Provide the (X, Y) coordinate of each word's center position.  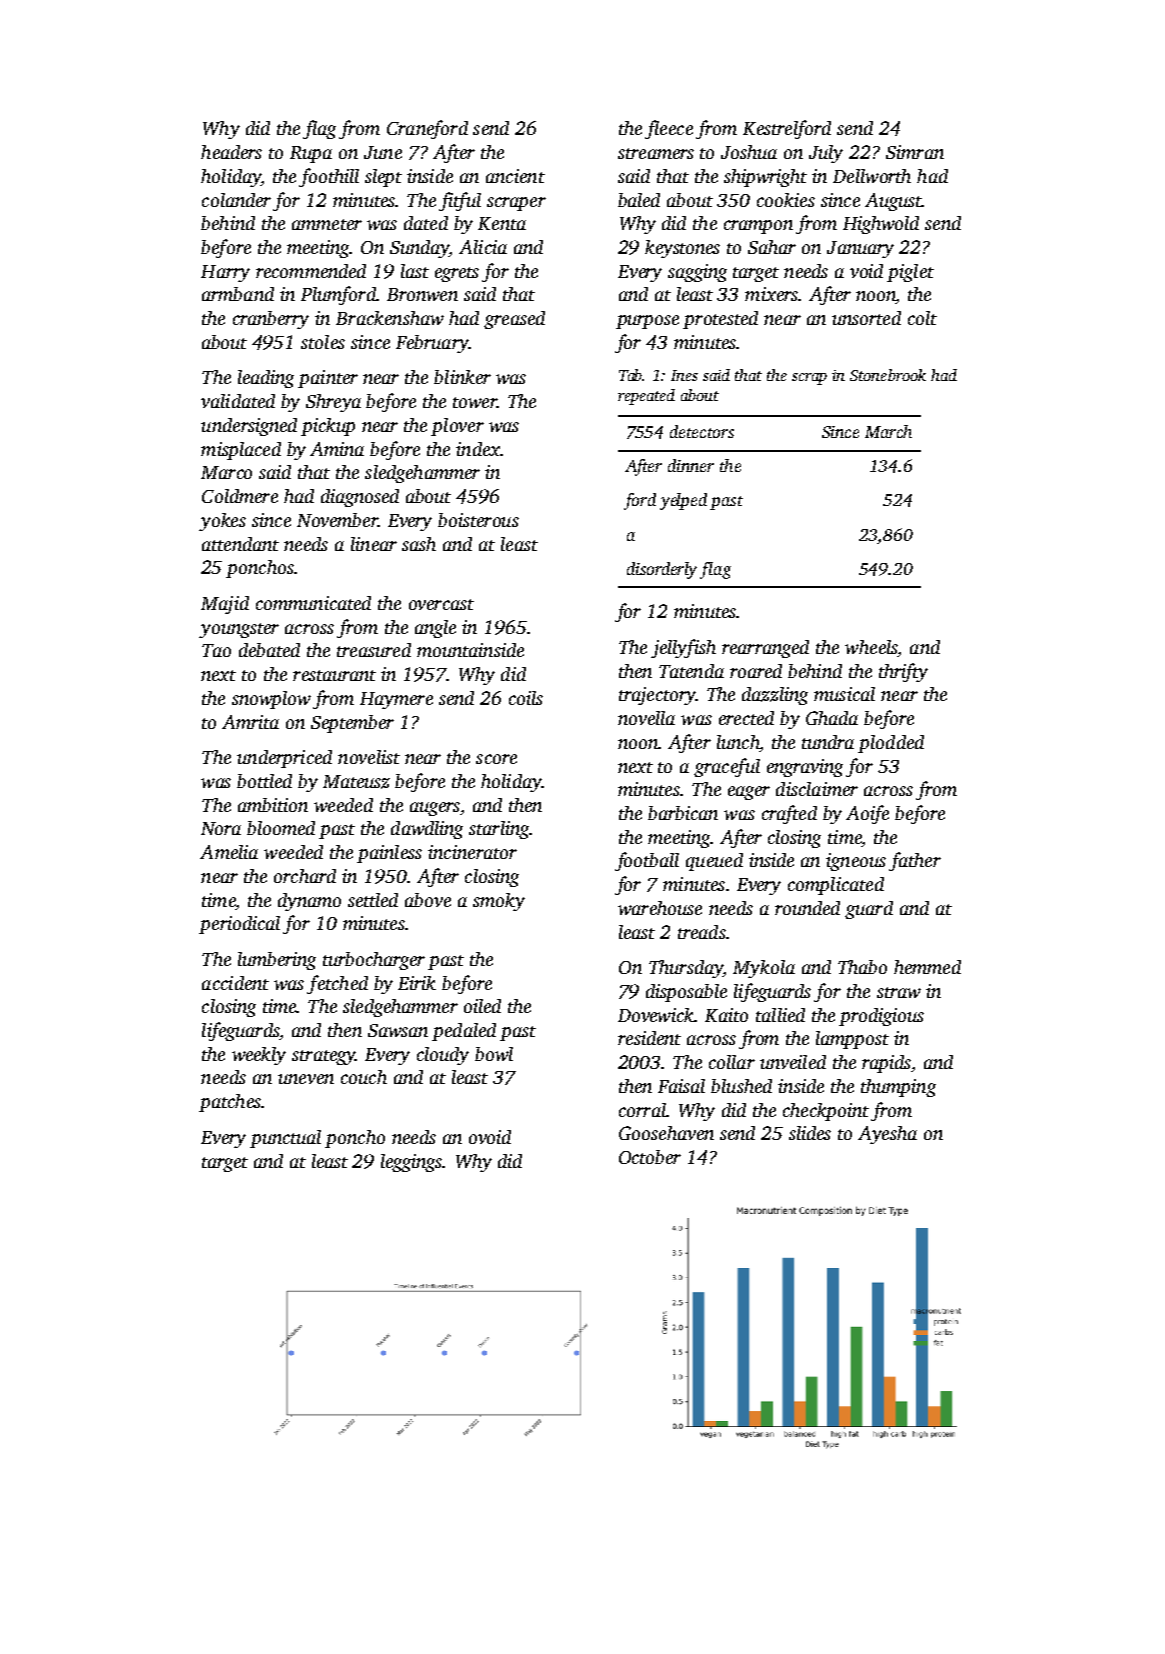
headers (231, 152)
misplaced (241, 451)
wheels (871, 648)
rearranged (765, 649)
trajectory (657, 696)
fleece (669, 129)
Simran (915, 152)
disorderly (662, 570)
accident (235, 983)
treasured (374, 650)
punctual (285, 1139)
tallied (780, 1015)
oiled (482, 1006)
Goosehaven (666, 1133)
